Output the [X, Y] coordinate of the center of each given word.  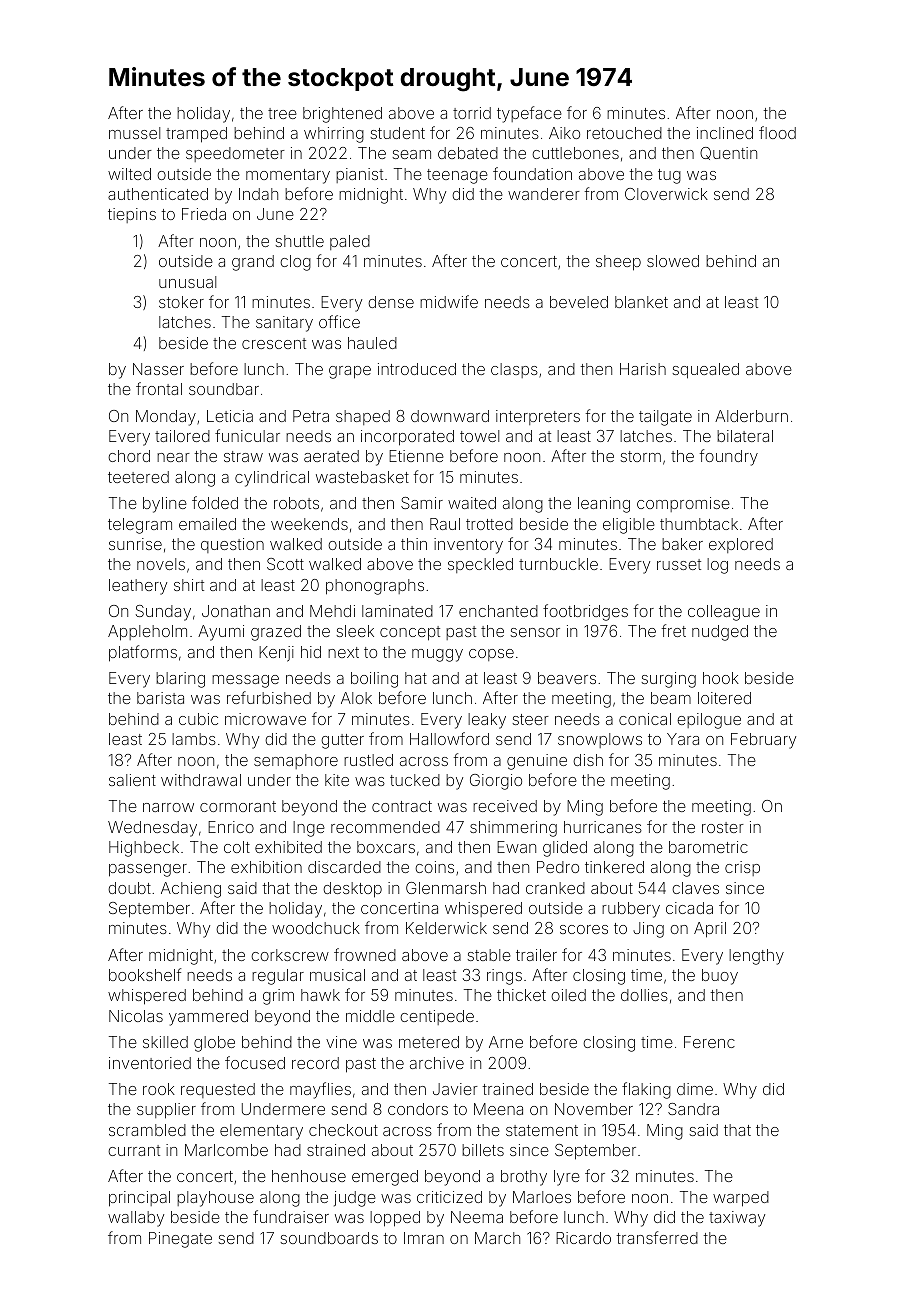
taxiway [737, 1219]
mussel [134, 133]
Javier [455, 1089]
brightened [342, 115]
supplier [166, 1111]
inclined [725, 133]
